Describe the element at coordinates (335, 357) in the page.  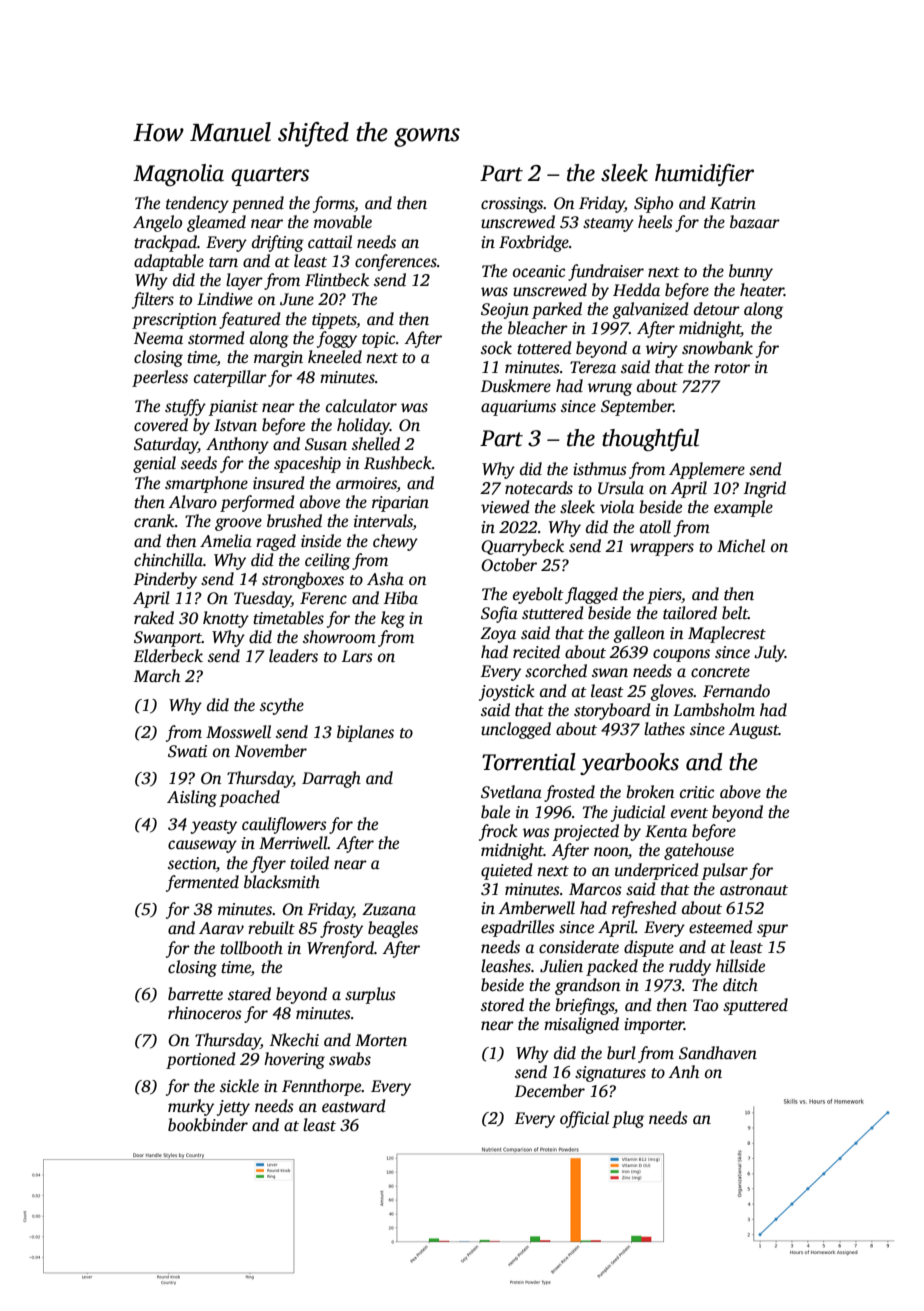
I see `kneeled` at that location.
